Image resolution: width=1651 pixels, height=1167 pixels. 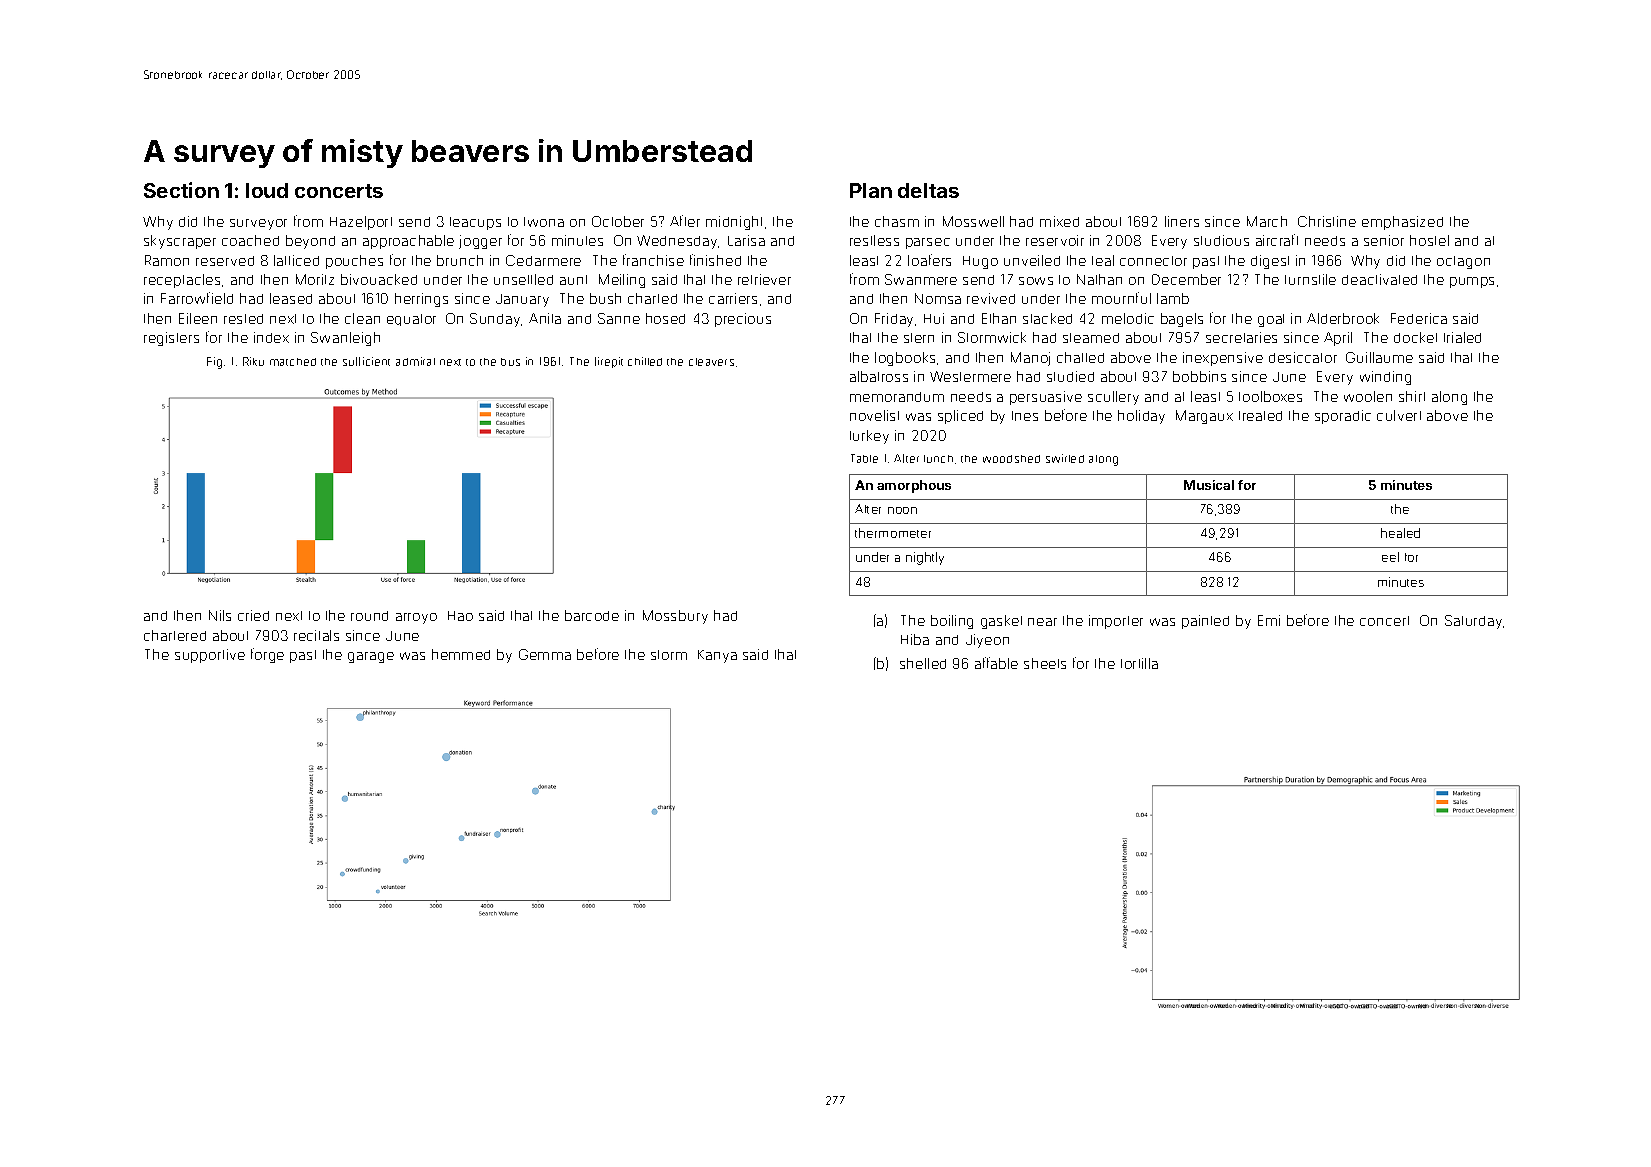 What do you see at coordinates (733, 298) in the screenshot?
I see `carriers` at bounding box center [733, 298].
